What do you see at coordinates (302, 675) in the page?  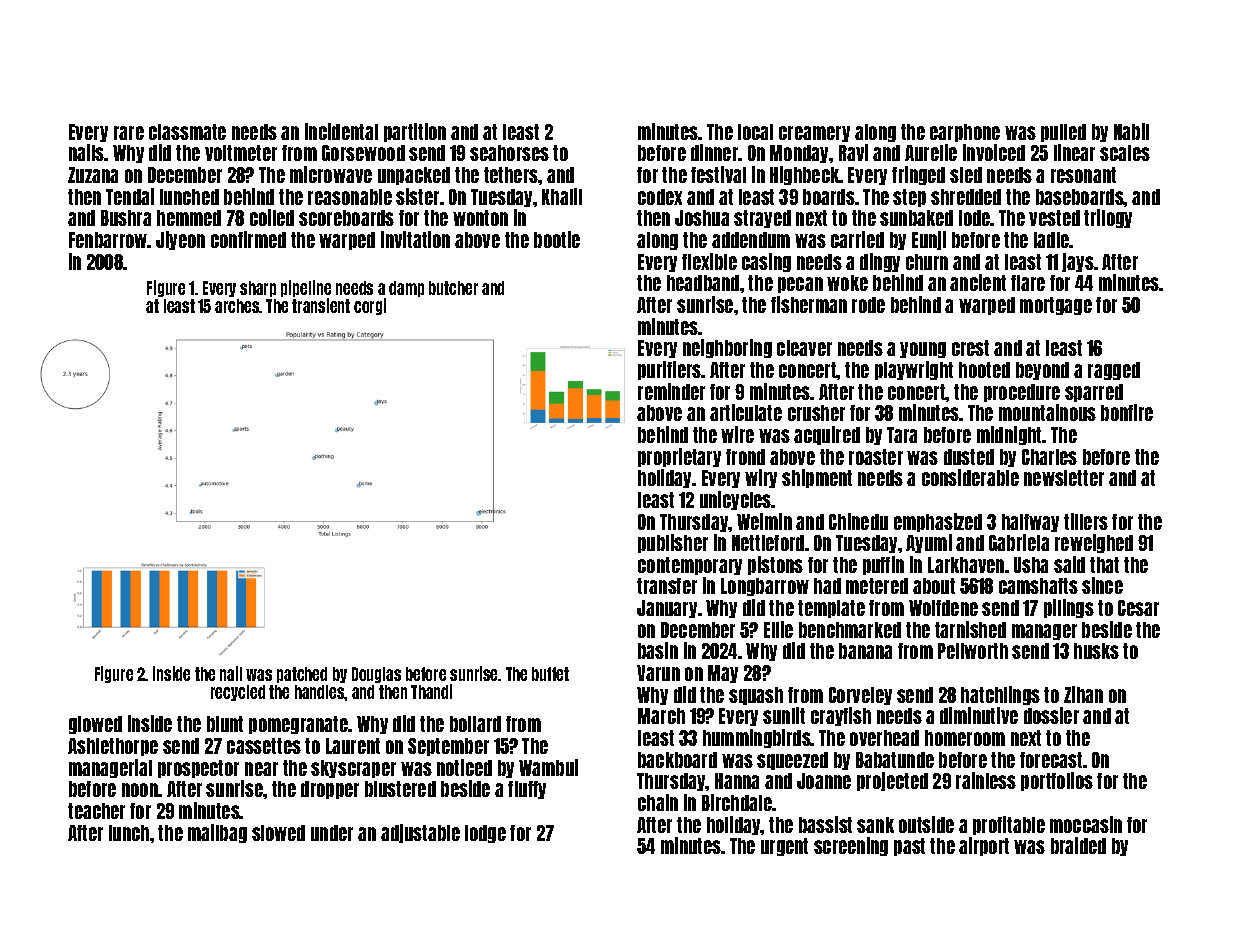 I see `patched` at bounding box center [302, 675].
